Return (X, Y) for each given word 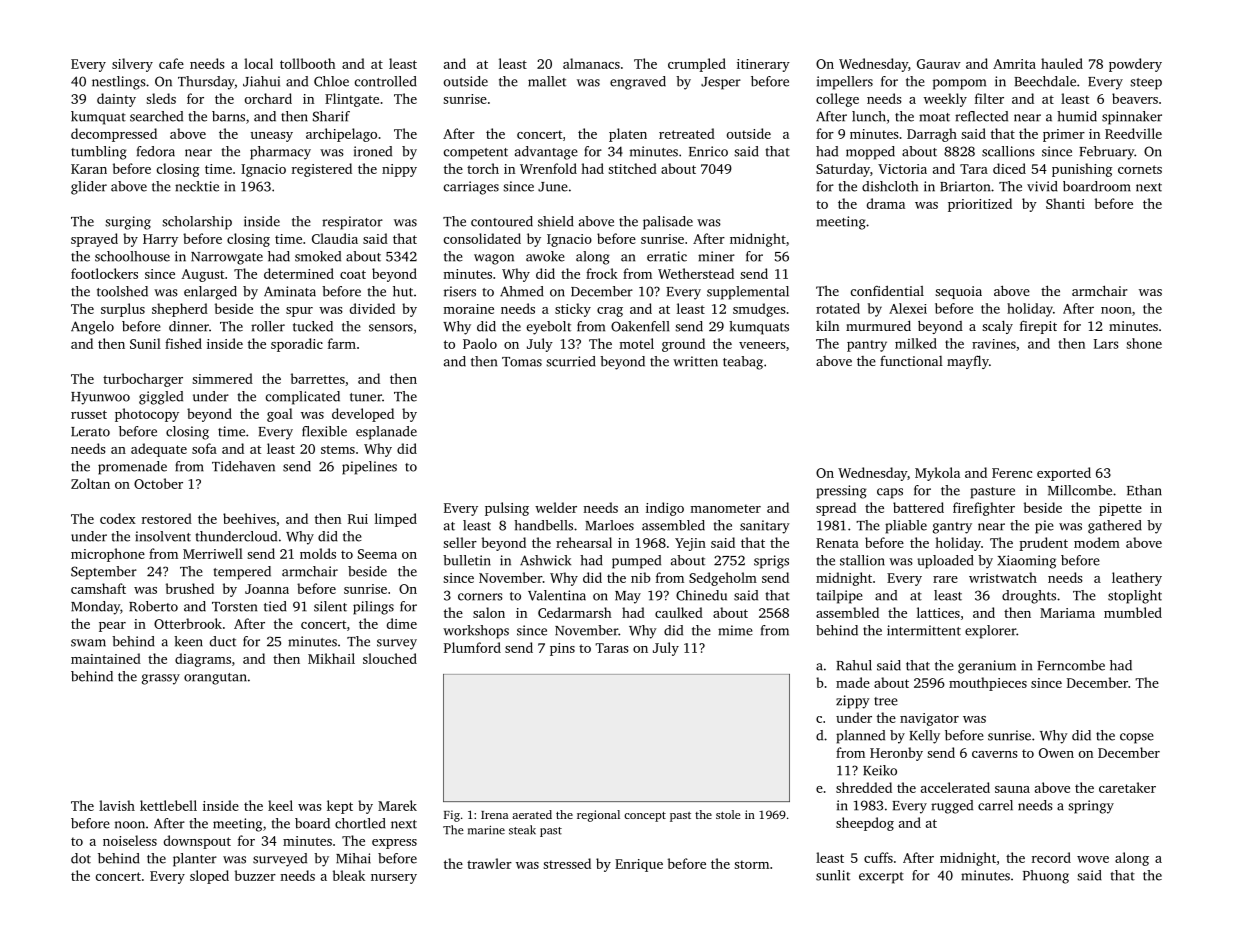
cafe (171, 63)
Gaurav (939, 64)
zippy (853, 702)
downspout (197, 842)
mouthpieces (988, 684)
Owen (1056, 753)
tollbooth (308, 63)
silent (330, 606)
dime (402, 623)
